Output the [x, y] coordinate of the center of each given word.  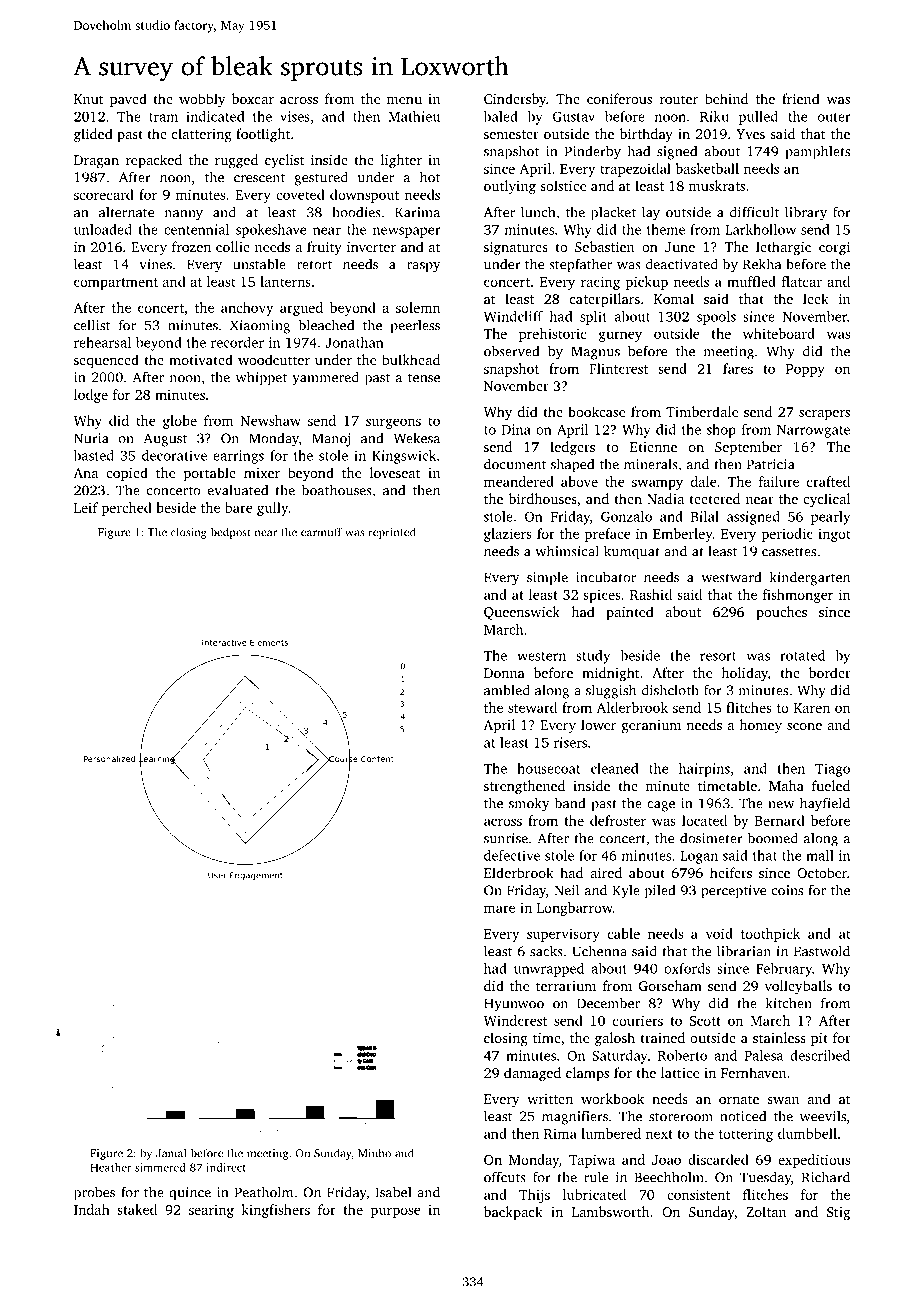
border [830, 672]
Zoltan [766, 1211]
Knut [89, 99]
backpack [513, 1213]
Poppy [805, 370]
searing [211, 1211]
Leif [86, 507]
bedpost [231, 533]
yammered [325, 378]
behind [726, 98]
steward [532, 707]
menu [404, 100]
